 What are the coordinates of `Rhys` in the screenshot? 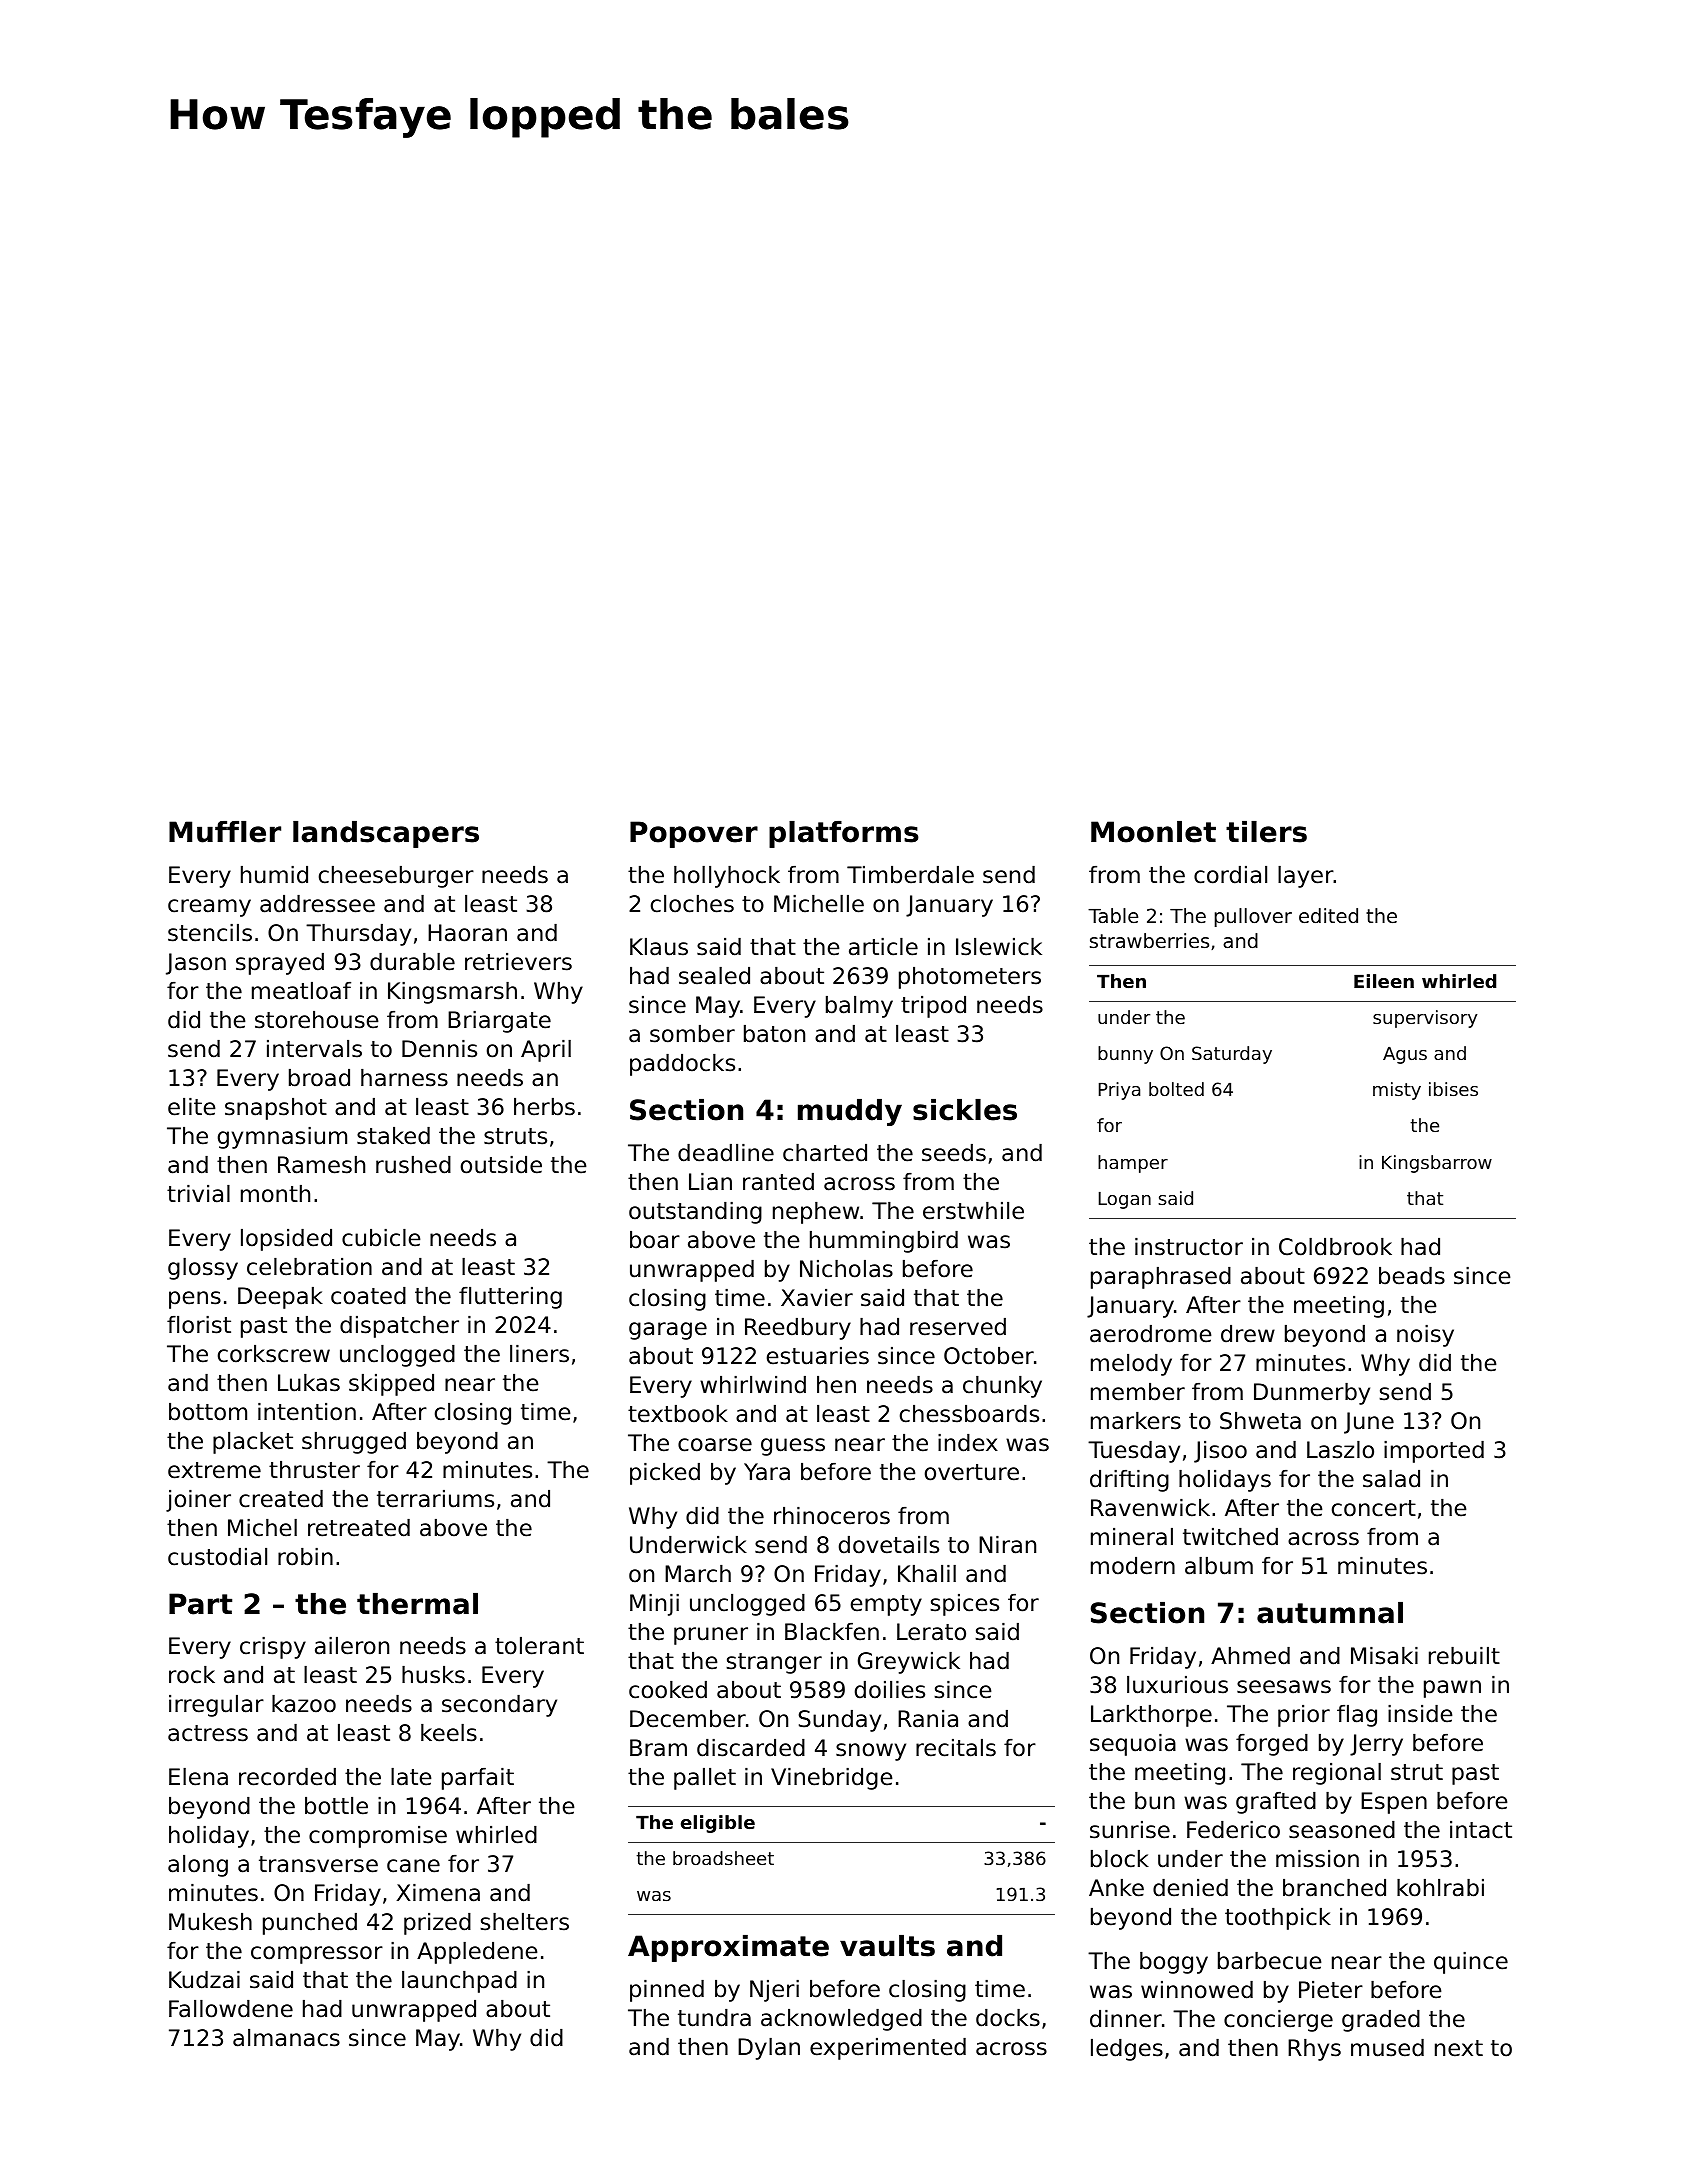 It's located at (1314, 2050).
